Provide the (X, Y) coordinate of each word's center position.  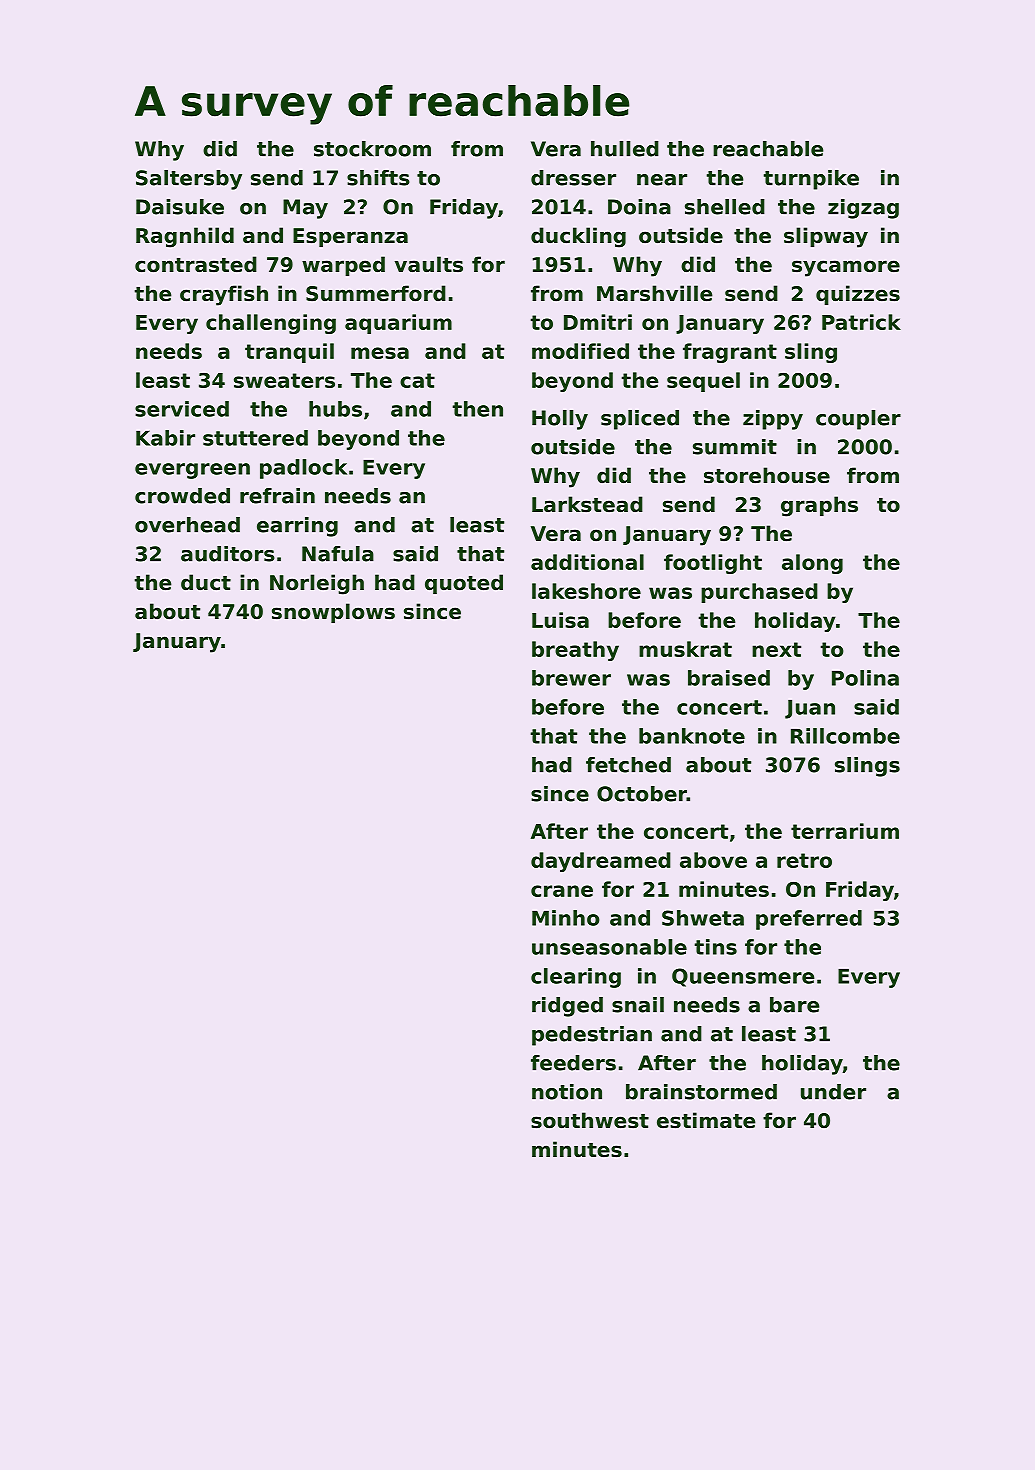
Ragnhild (185, 237)
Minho (565, 918)
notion (567, 1092)
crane (562, 891)
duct (206, 582)
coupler (858, 420)
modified (580, 351)
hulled (625, 149)
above (713, 860)
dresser (573, 178)
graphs (819, 506)
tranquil (289, 353)
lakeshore (586, 591)
